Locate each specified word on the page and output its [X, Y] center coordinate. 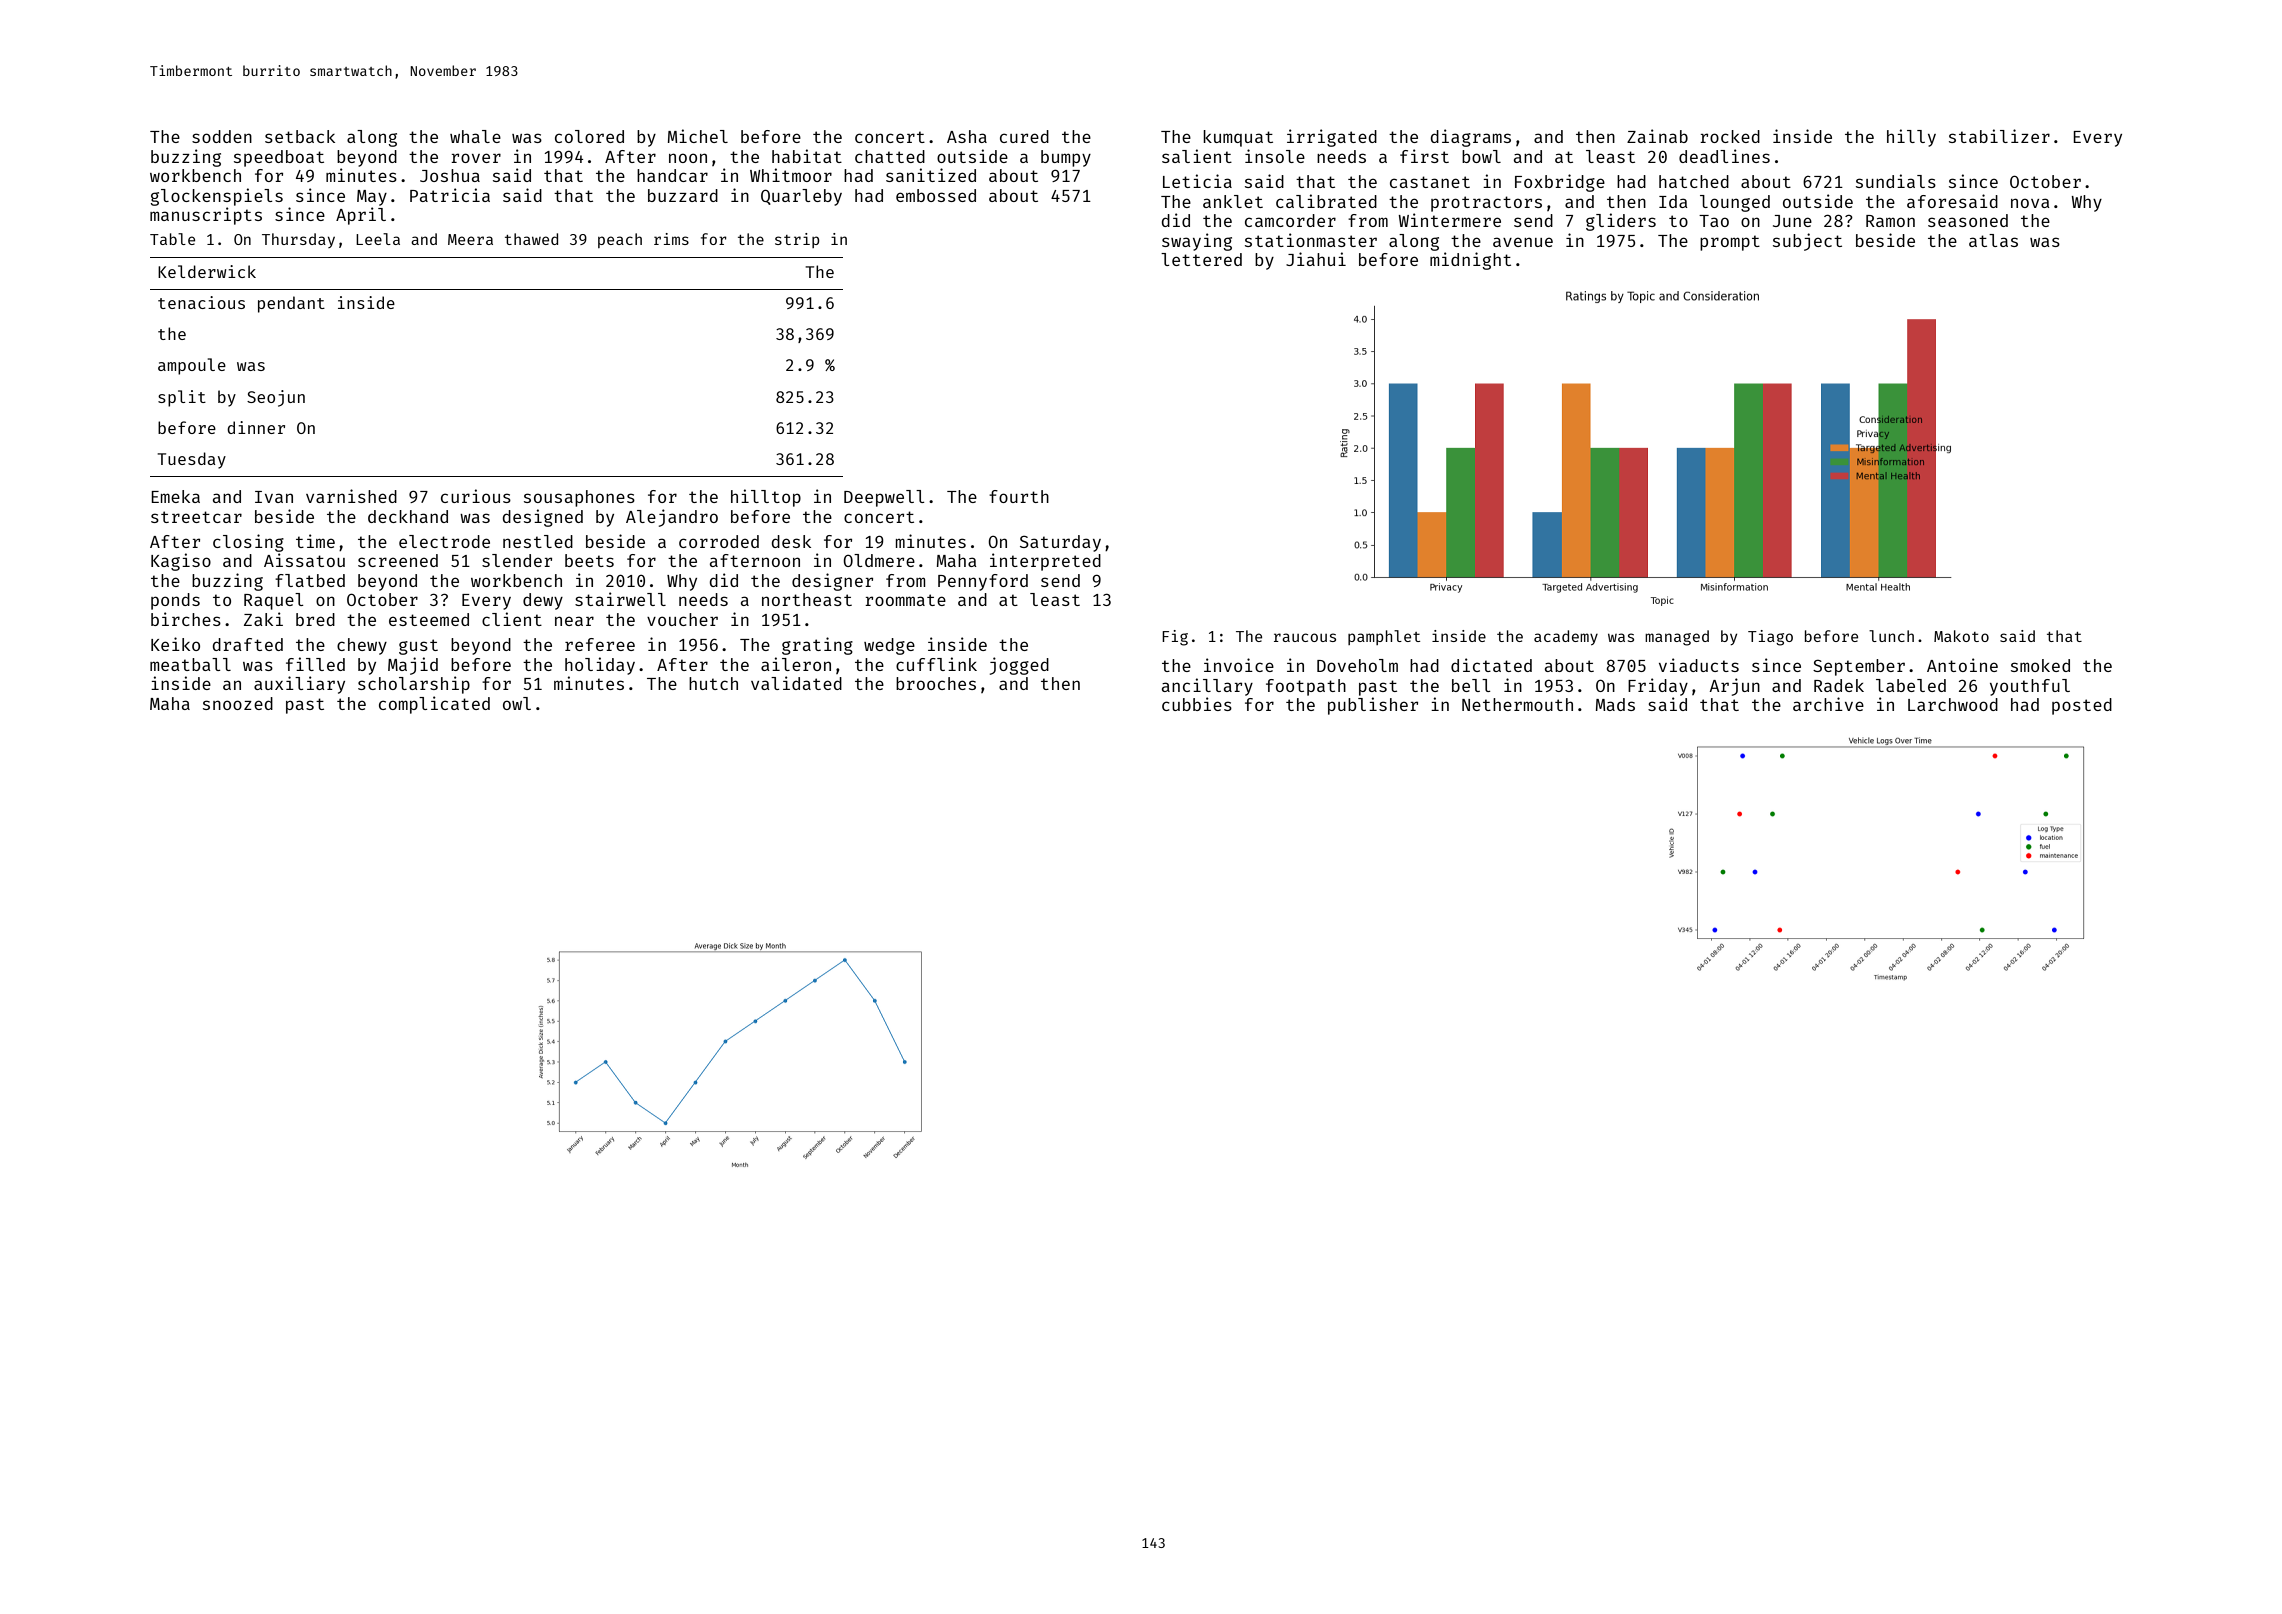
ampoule [192, 366]
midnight [1470, 261]
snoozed [238, 703]
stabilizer [1999, 136]
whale [475, 136]
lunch [1891, 636]
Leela [378, 239]
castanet [1430, 182]
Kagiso [181, 562]
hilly [1911, 138]
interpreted [1045, 562]
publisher [1373, 706]
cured [1024, 136]
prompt [1730, 243]
